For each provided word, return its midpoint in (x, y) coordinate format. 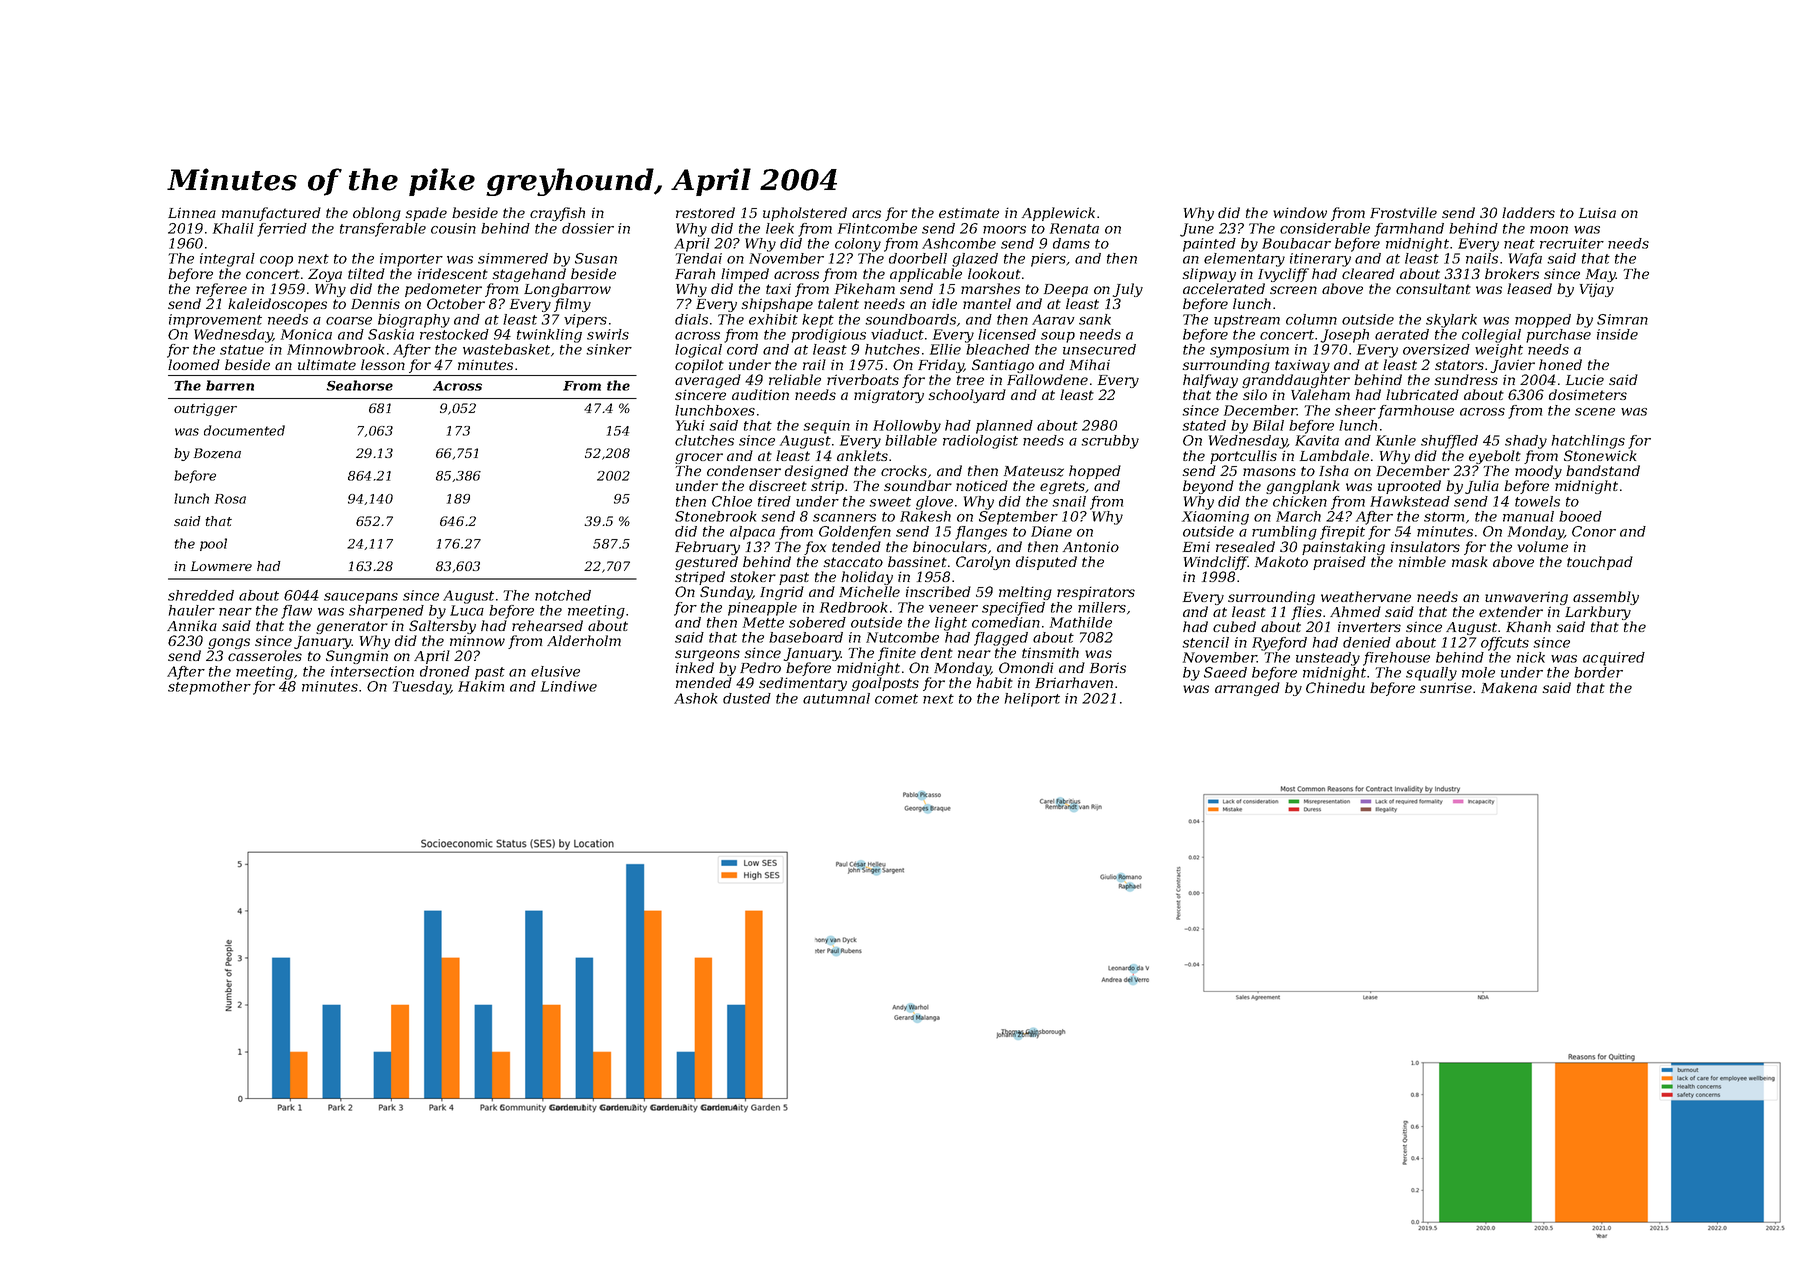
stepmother (209, 688)
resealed (1245, 546)
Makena (1509, 687)
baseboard (806, 637)
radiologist (980, 442)
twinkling (549, 336)
